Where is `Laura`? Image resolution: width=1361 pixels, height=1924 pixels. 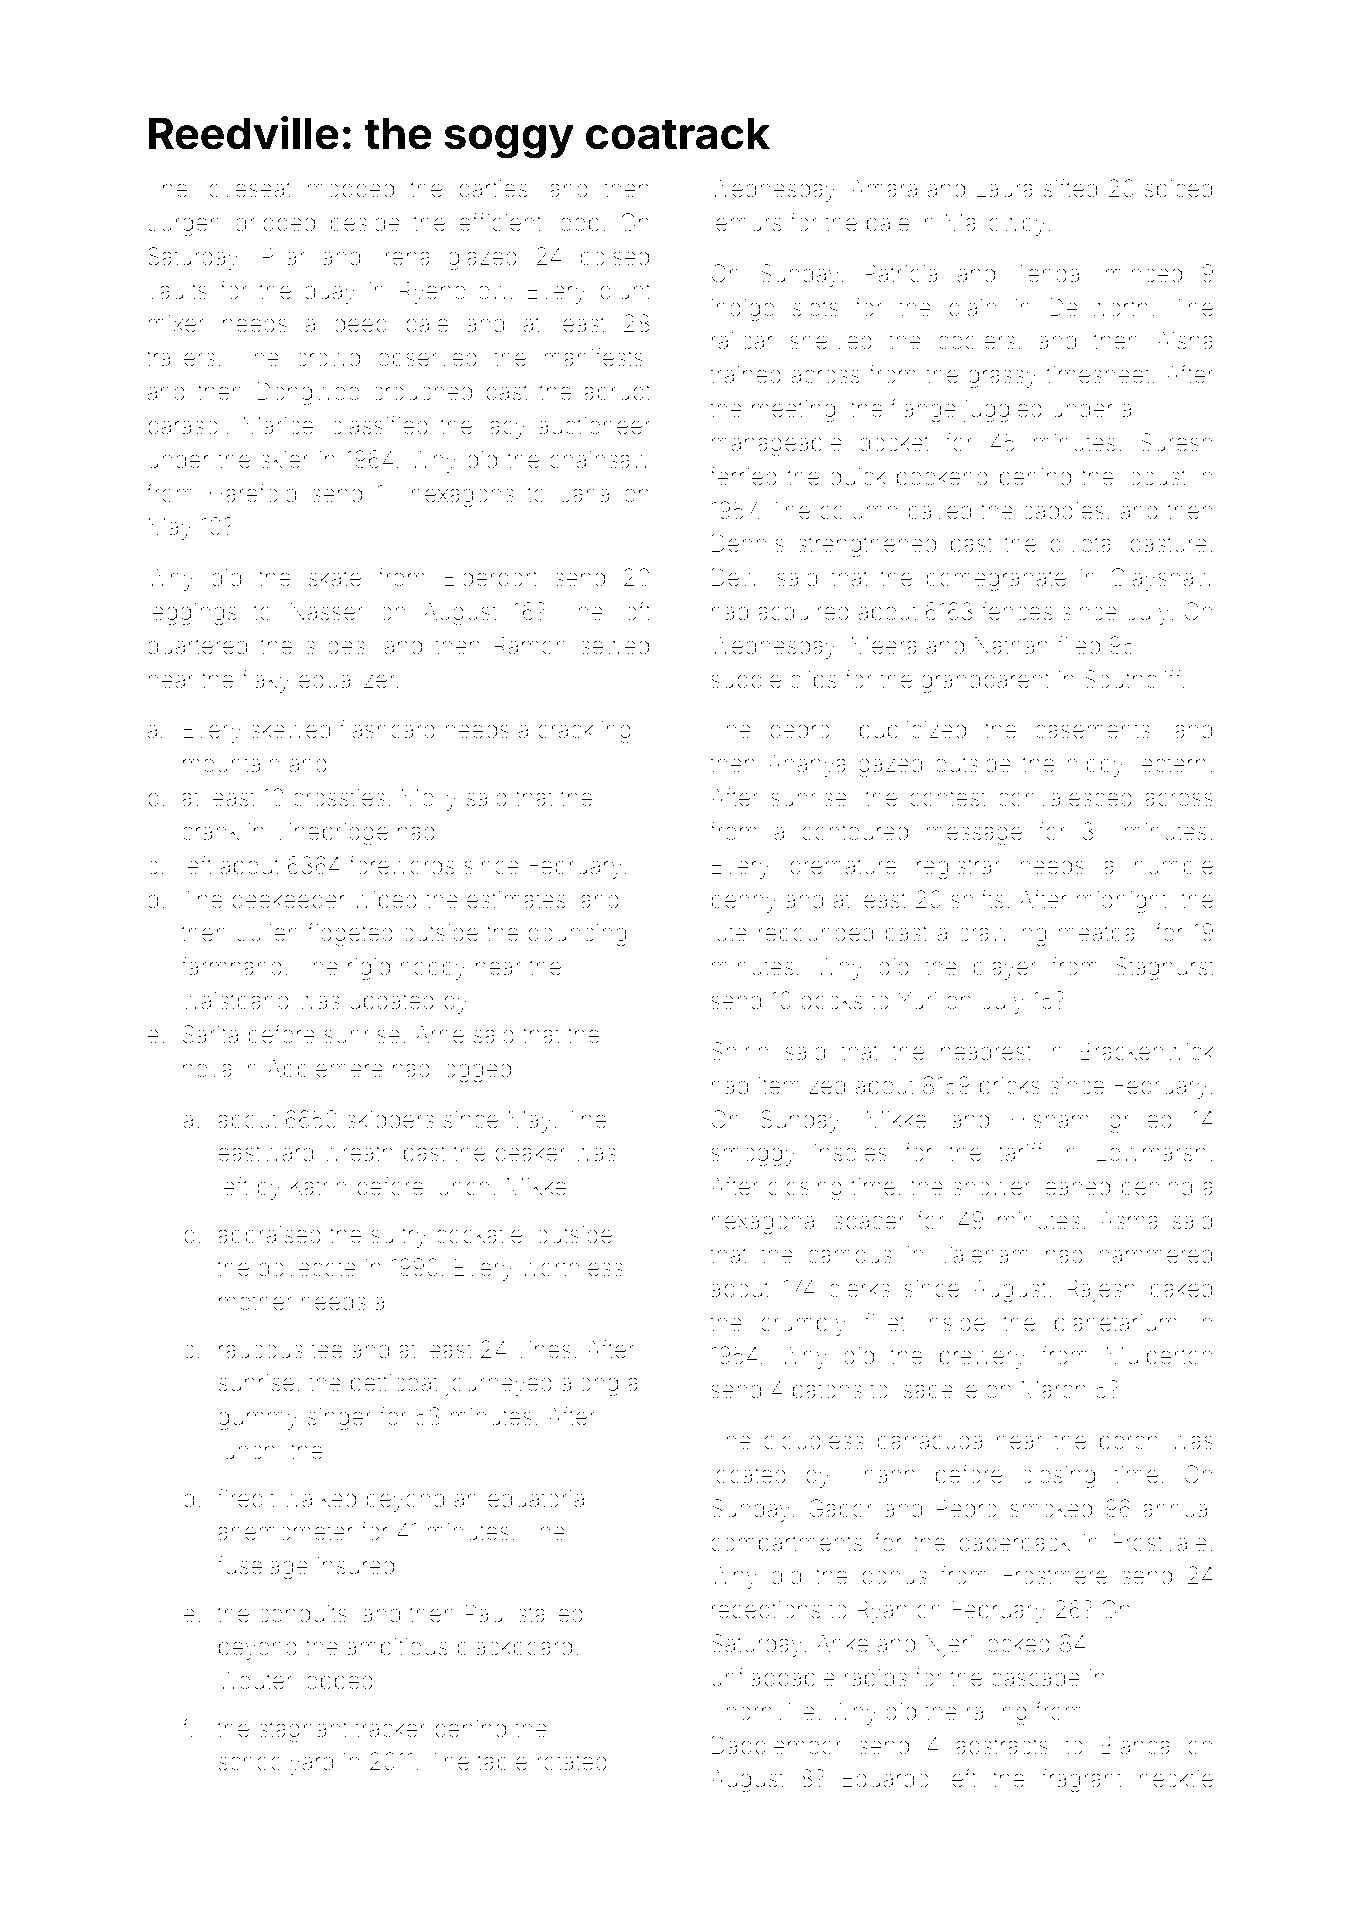 Laura is located at coordinates (1004, 189).
